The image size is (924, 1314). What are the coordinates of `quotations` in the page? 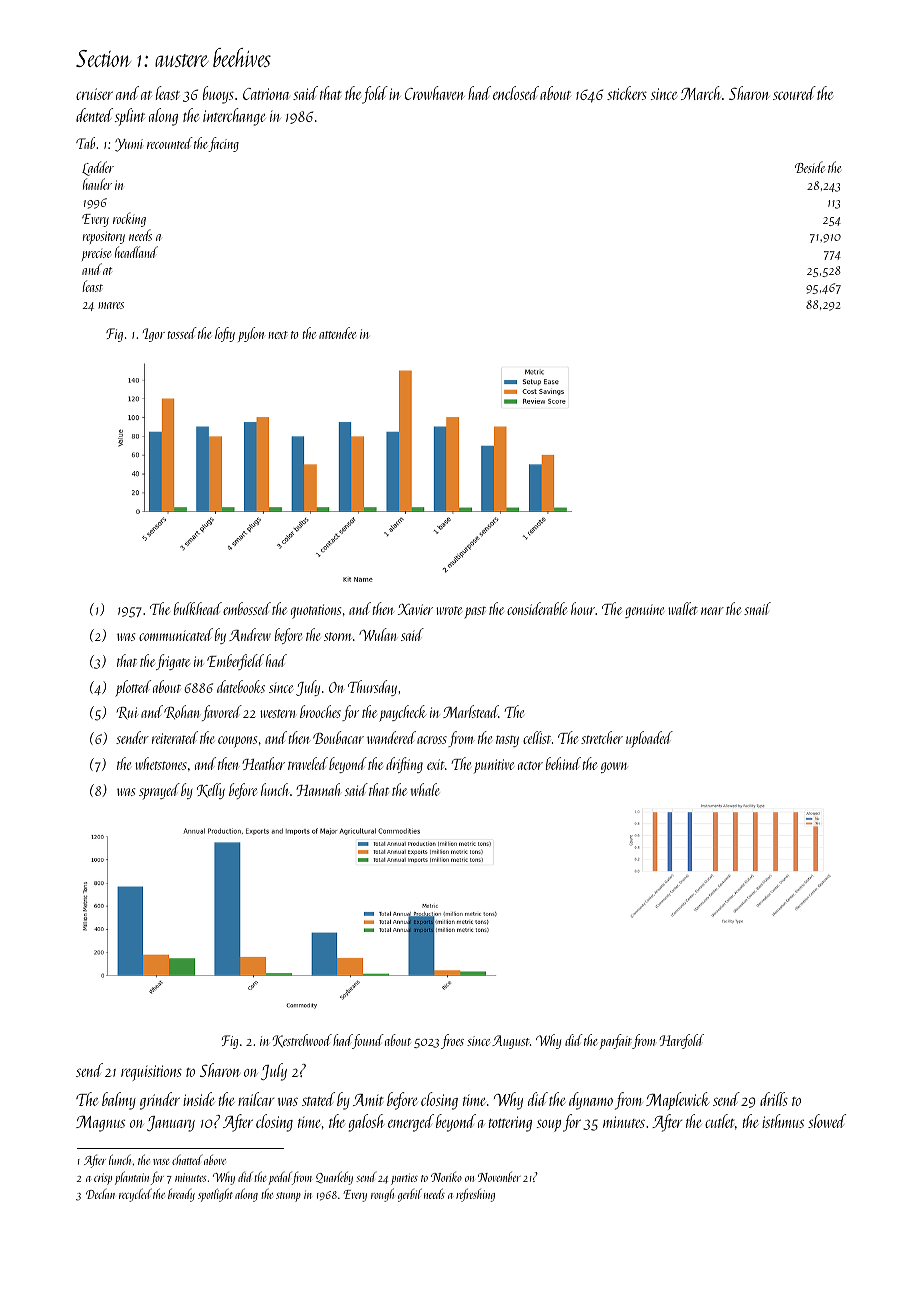 It's located at (316, 611).
